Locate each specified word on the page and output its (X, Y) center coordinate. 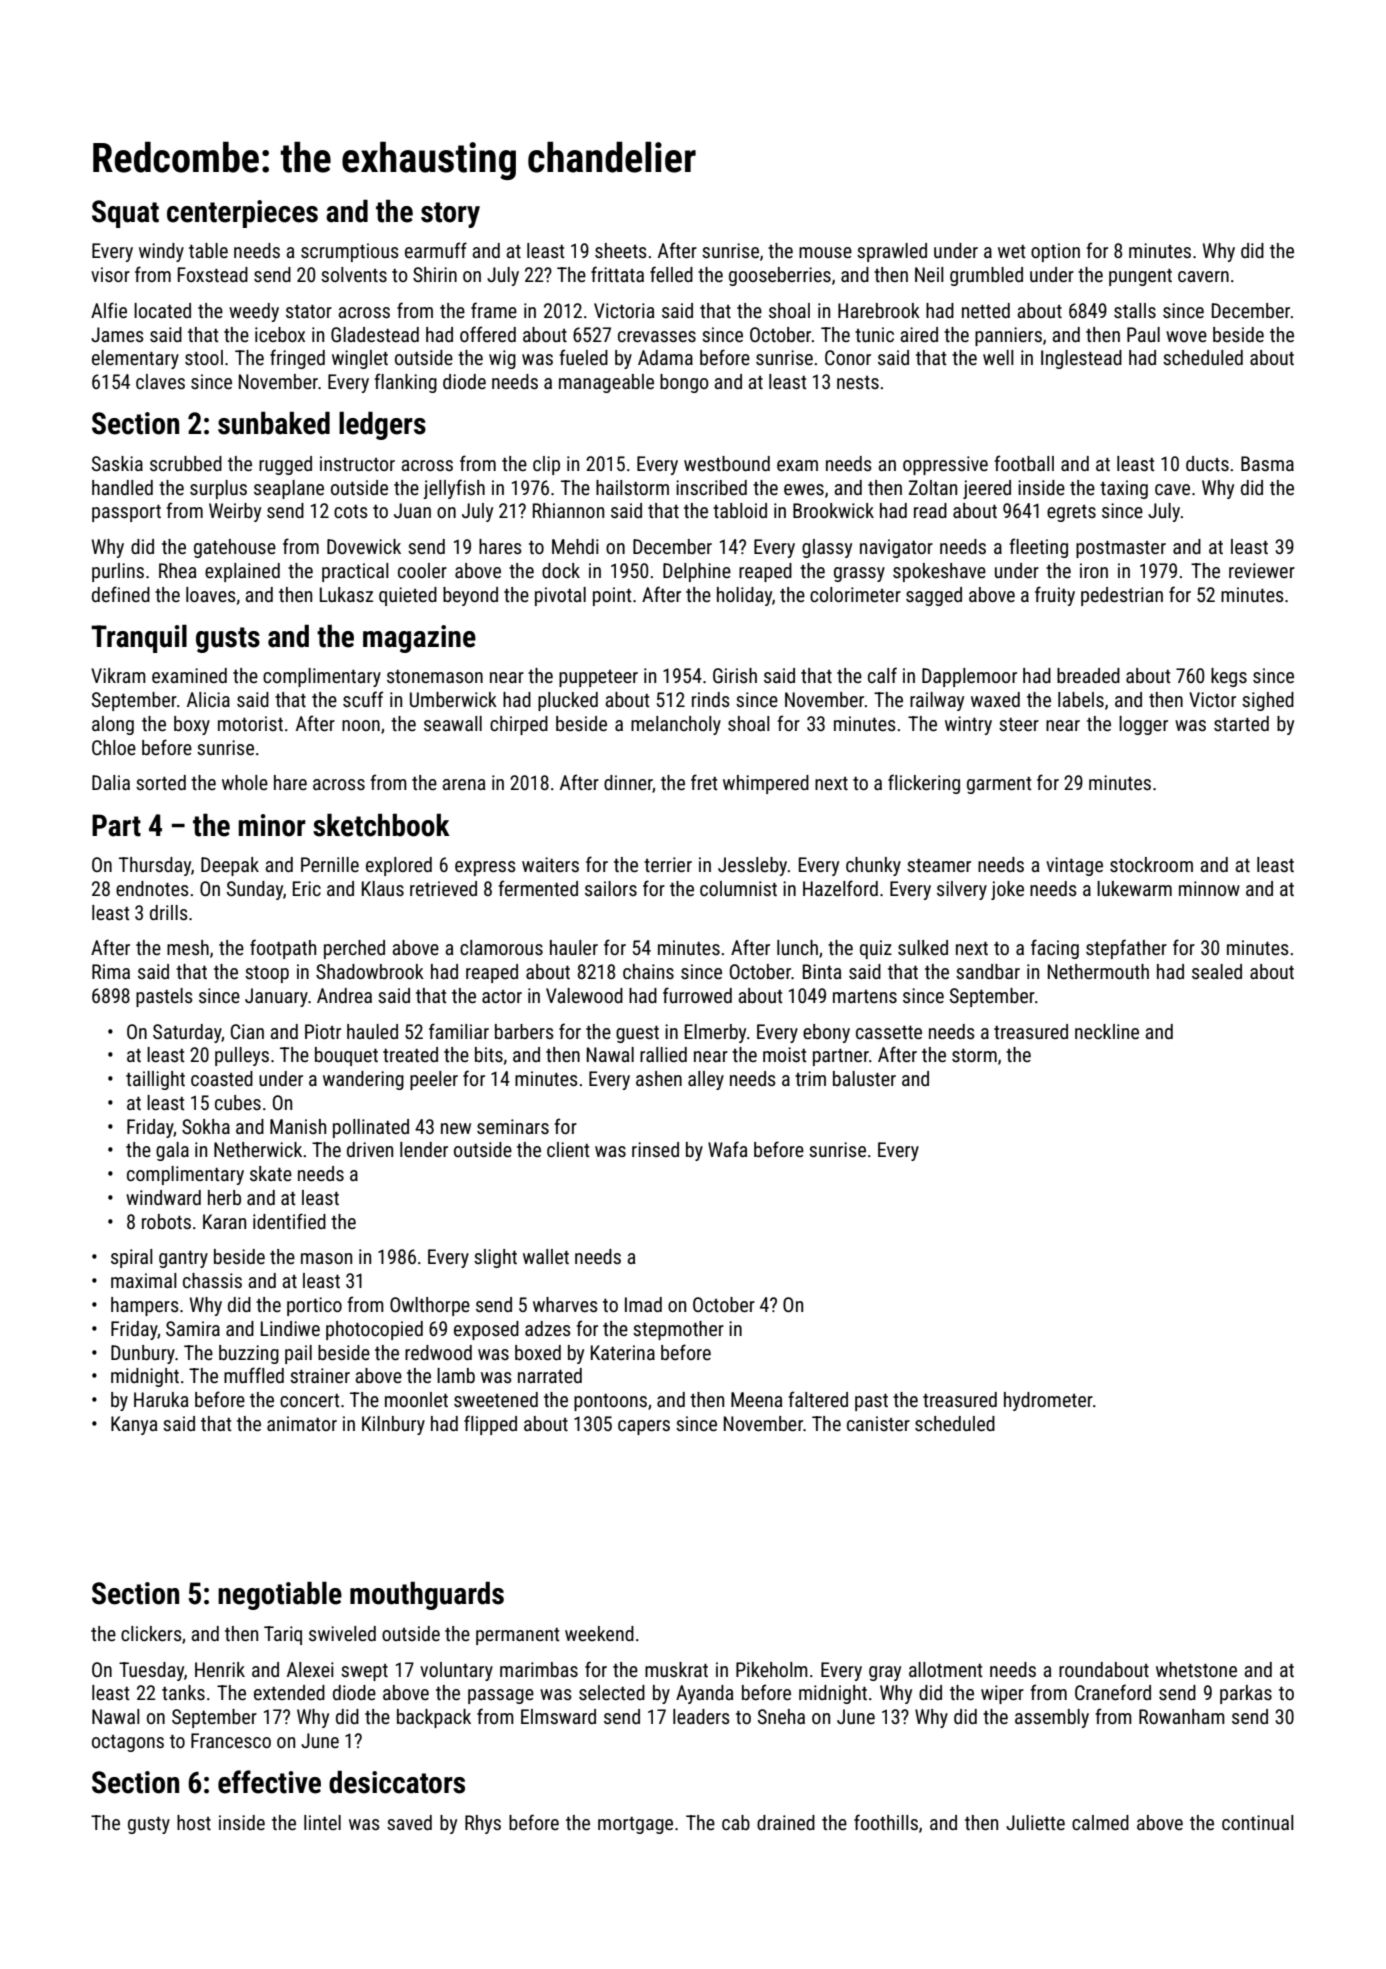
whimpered (766, 784)
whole (245, 782)
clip (546, 465)
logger (1143, 725)
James (117, 334)
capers (644, 1427)
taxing (1124, 489)
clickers (151, 1633)
